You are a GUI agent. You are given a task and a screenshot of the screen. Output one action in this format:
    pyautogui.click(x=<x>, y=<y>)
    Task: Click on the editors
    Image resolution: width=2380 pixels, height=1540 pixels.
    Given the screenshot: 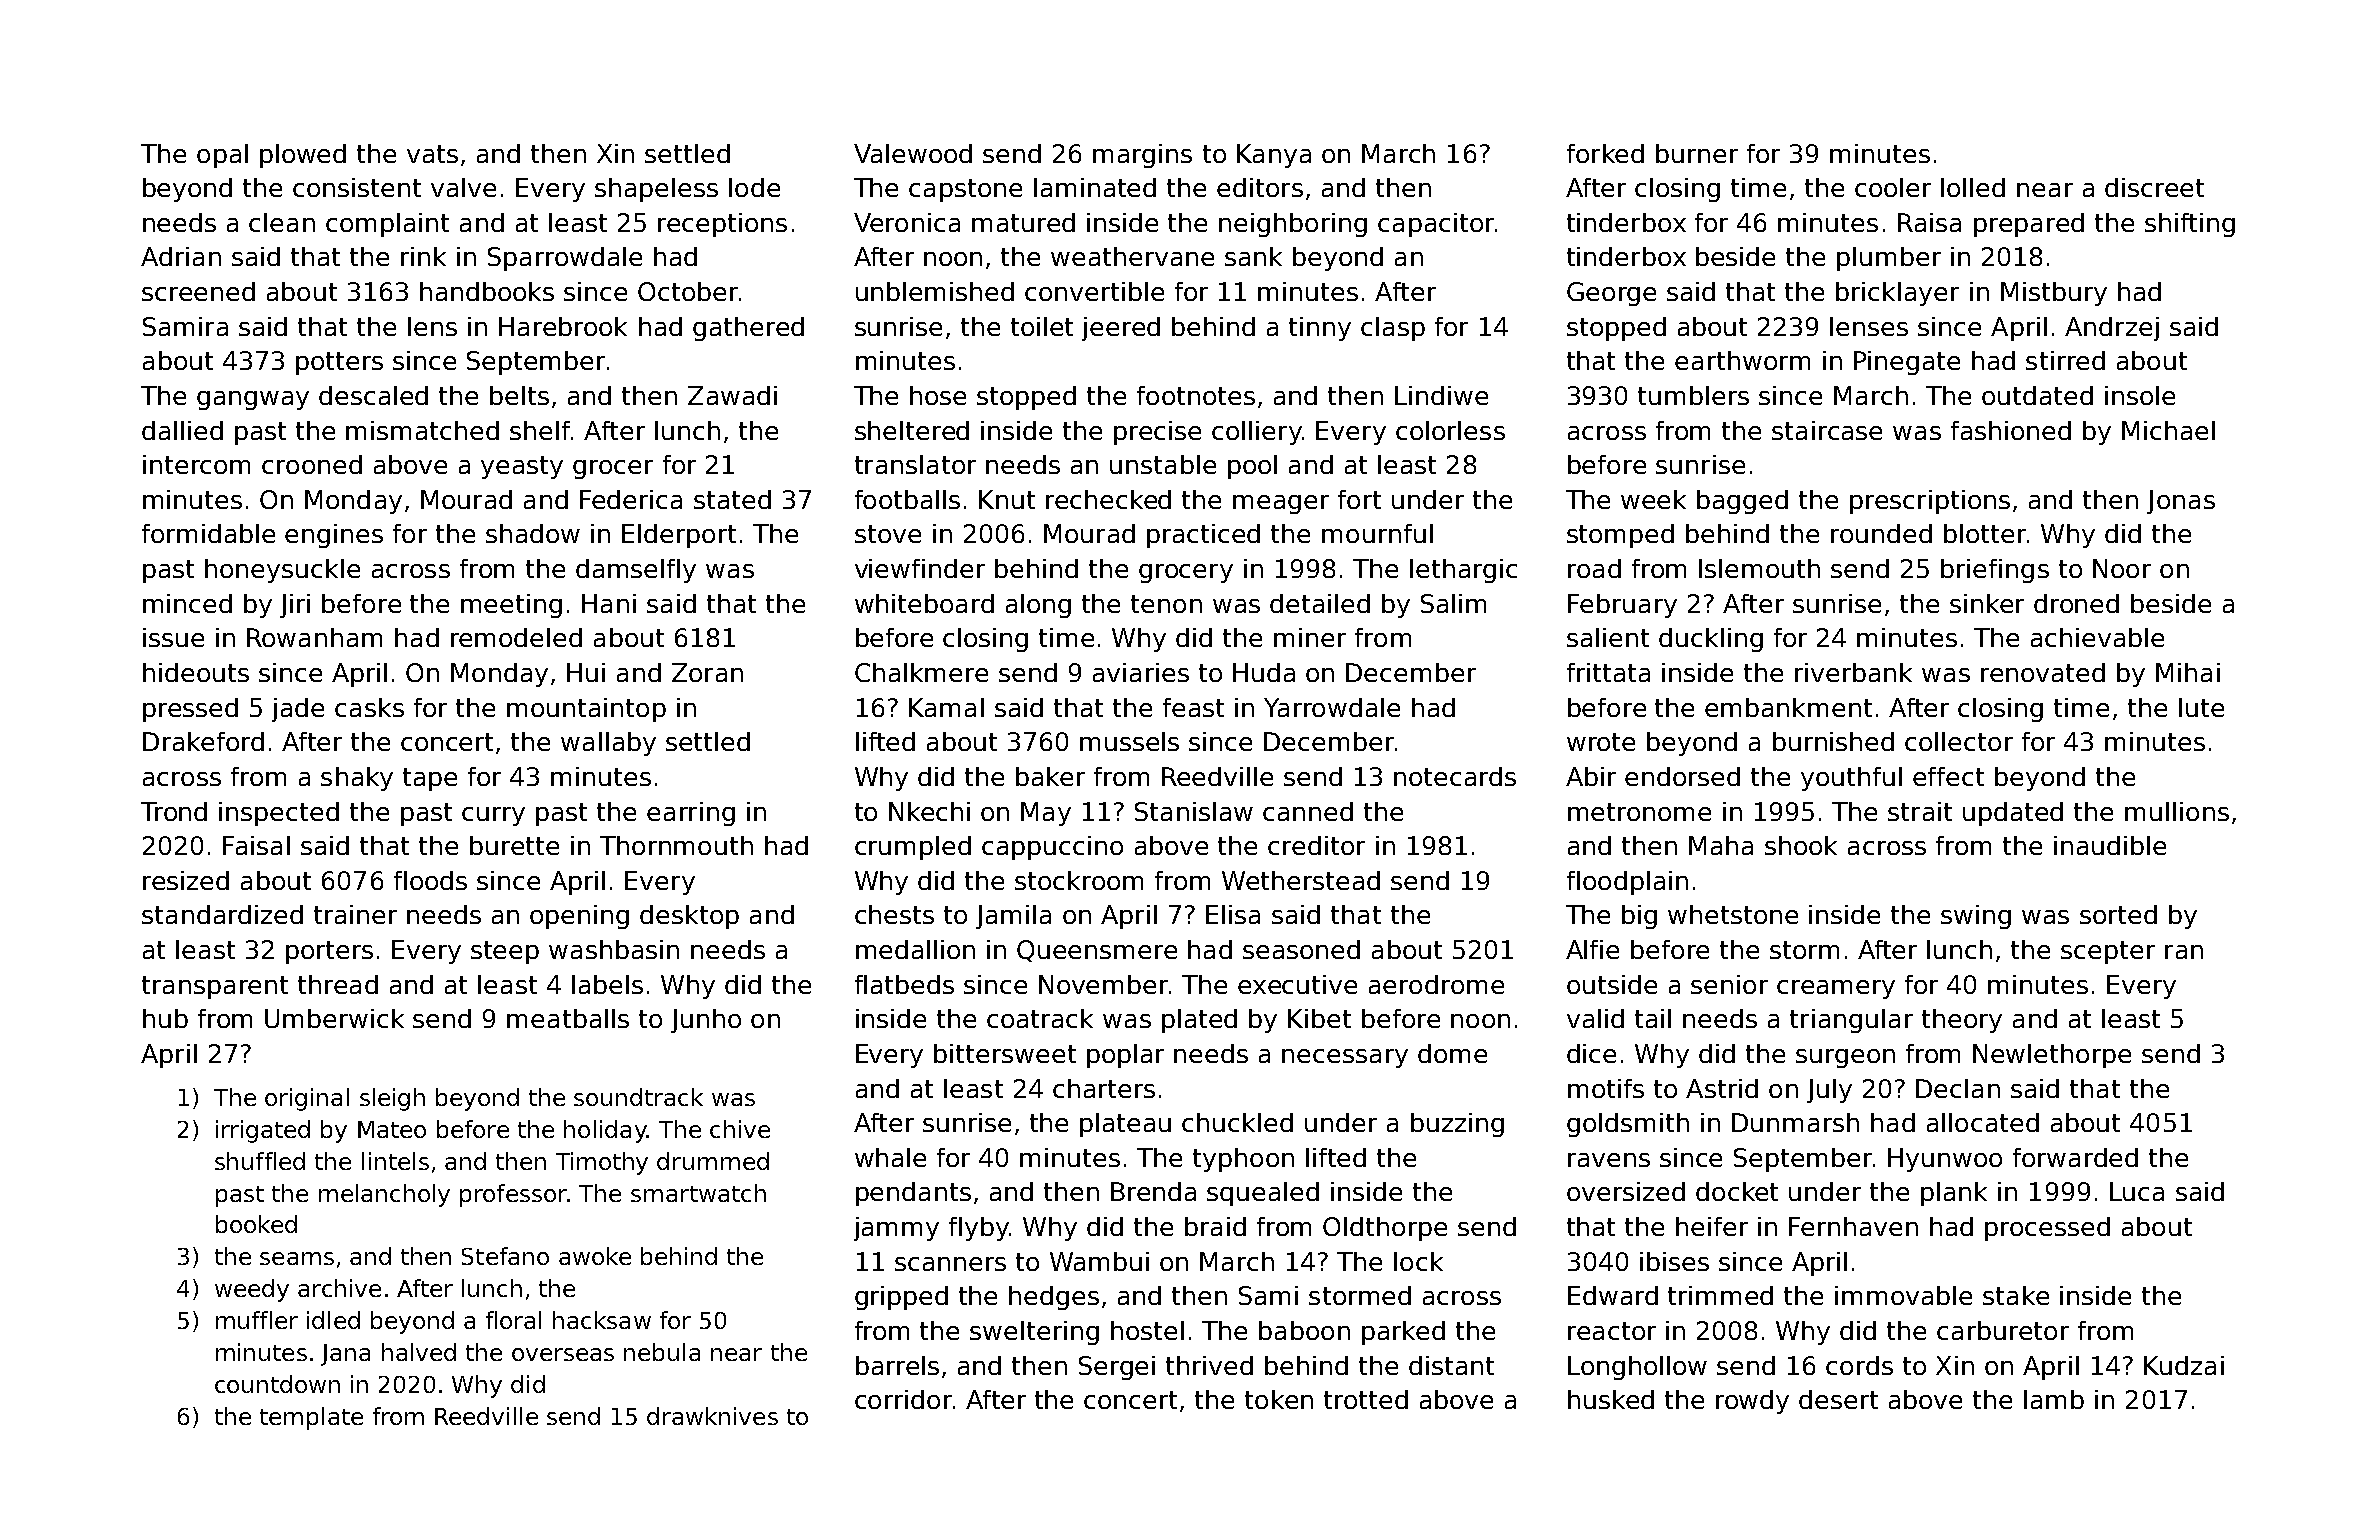 What is the action you would take?
    pyautogui.click(x=1260, y=187)
